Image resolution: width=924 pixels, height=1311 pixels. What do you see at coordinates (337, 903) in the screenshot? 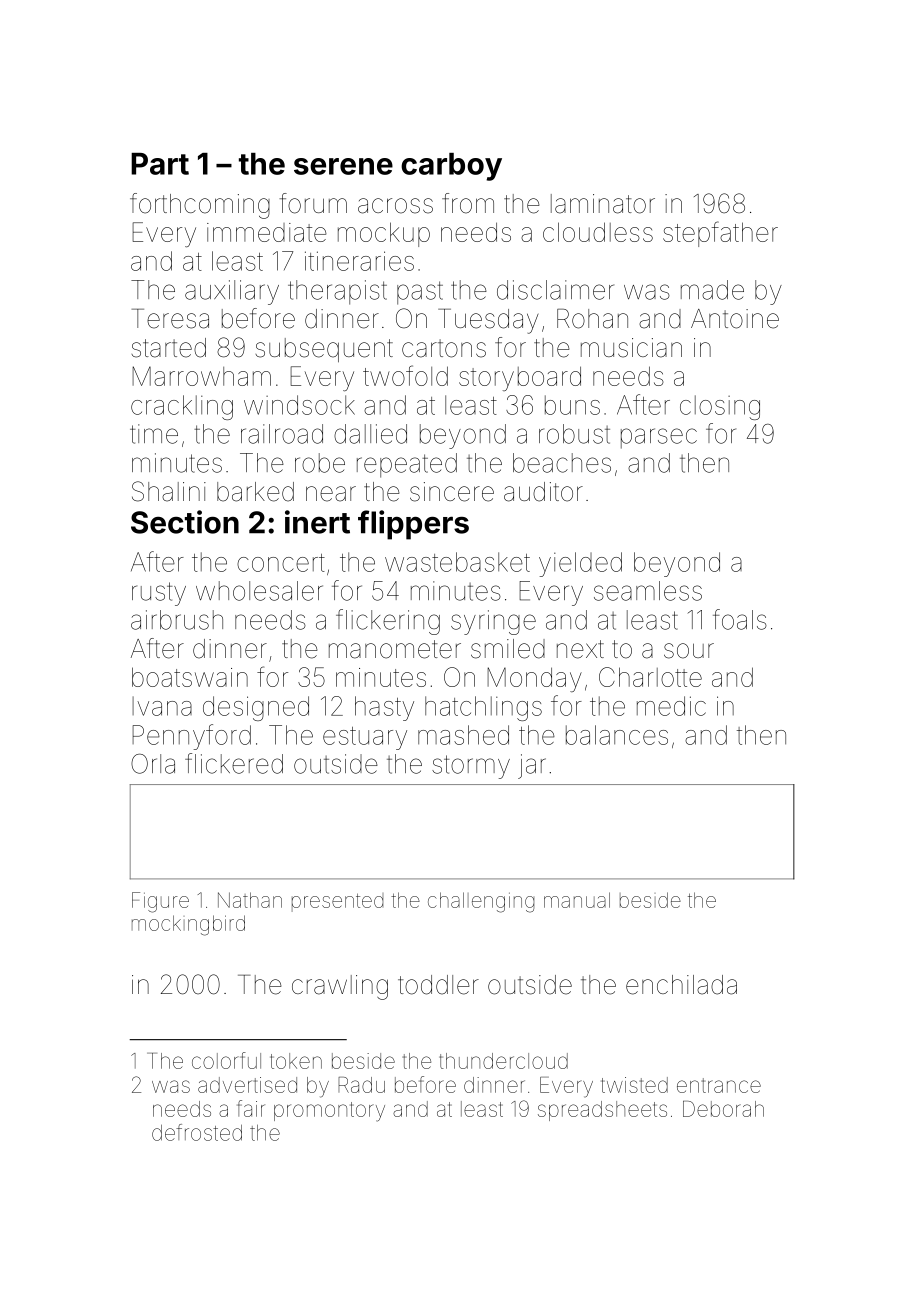
I see `presented` at bounding box center [337, 903].
